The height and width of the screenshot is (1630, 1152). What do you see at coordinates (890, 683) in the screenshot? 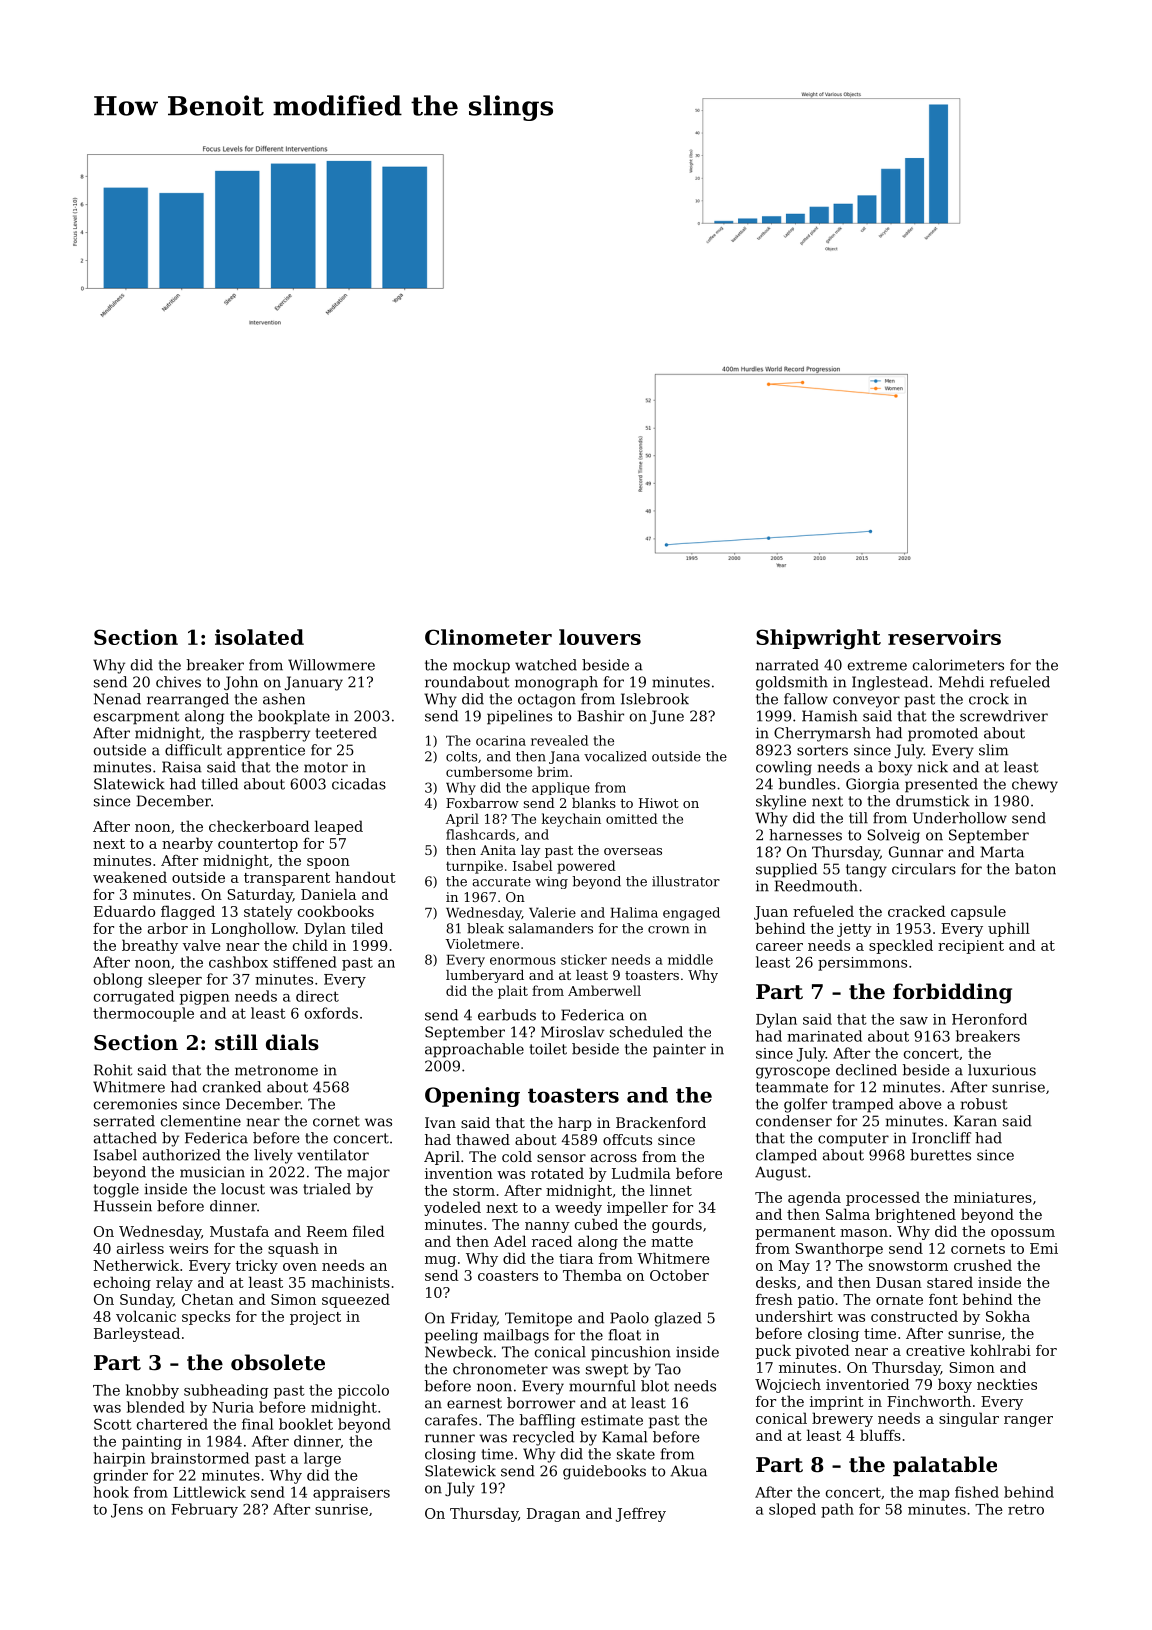
I see `Inglestead` at bounding box center [890, 683].
